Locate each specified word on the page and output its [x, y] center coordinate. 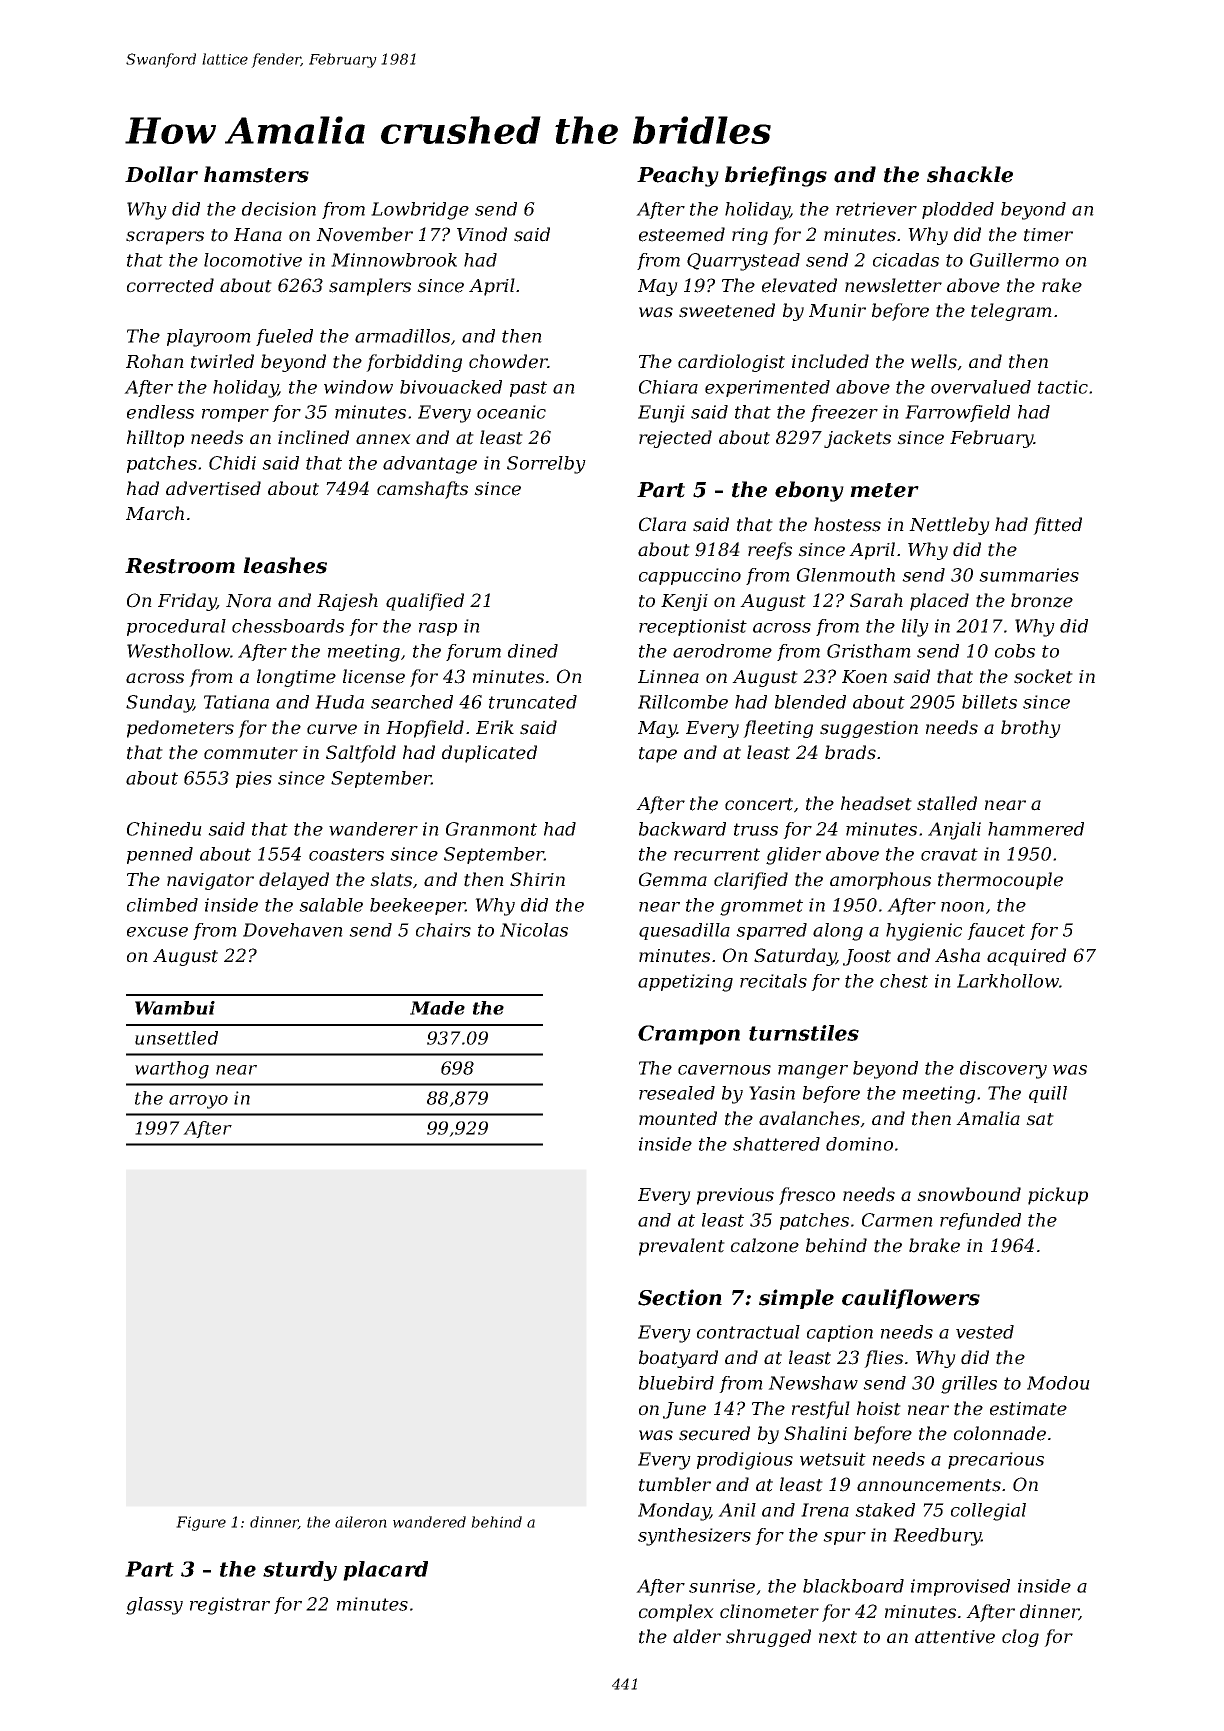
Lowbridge [420, 211]
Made [437, 1008]
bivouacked [451, 387]
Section [680, 1297]
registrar [230, 1606]
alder [697, 1636]
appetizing [685, 983]
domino [859, 1144]
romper [235, 415]
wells [934, 361]
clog [1020, 1638]
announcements [929, 1485]
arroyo [198, 1102]
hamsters [256, 174]
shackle [970, 174]
